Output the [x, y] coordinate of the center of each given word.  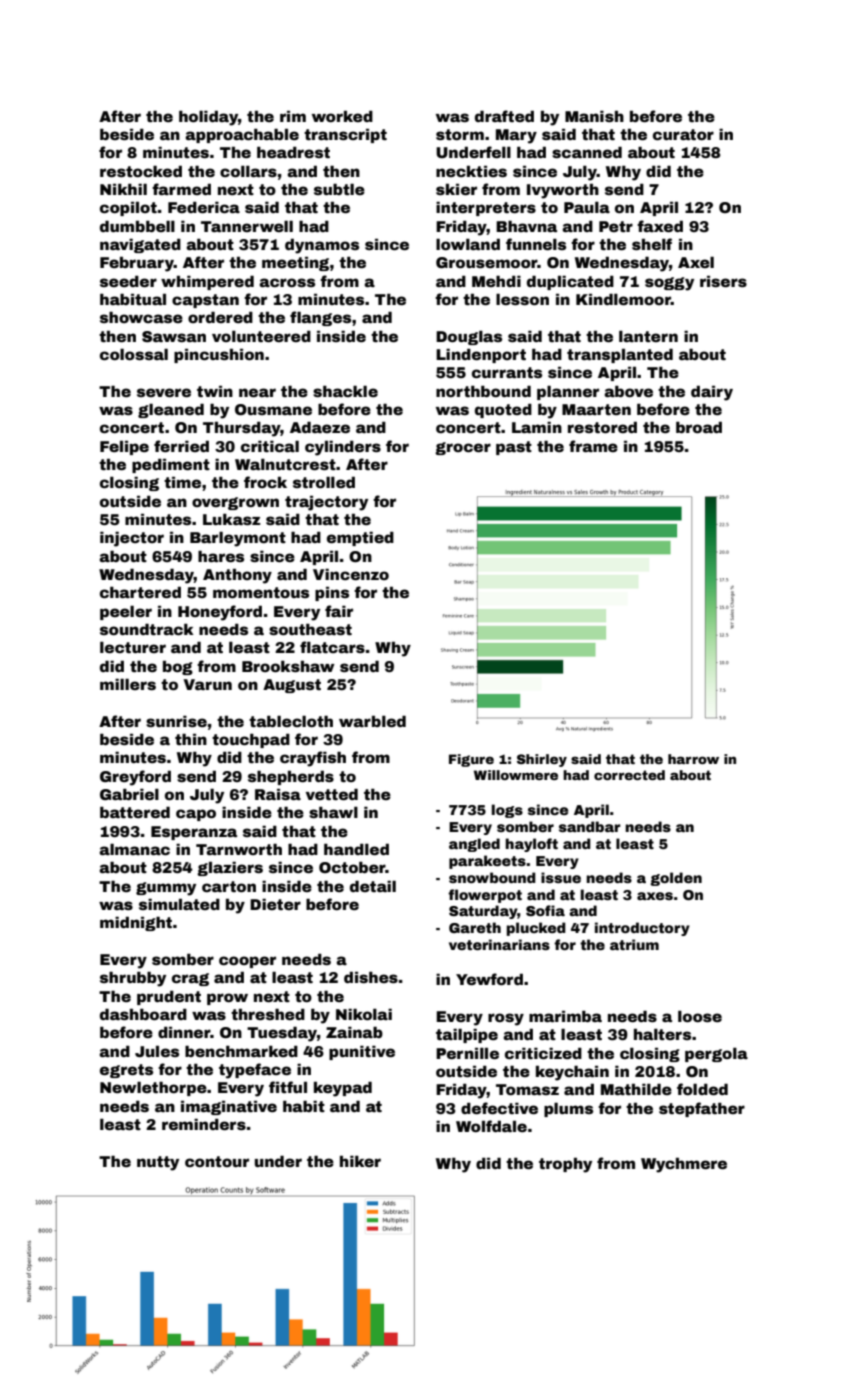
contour [217, 1161]
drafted [504, 116]
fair [339, 611]
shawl [333, 812]
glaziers [230, 868]
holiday [208, 118]
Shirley [542, 760]
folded [702, 1089]
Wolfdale [491, 1126]
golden [676, 879]
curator [683, 134]
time [182, 482]
